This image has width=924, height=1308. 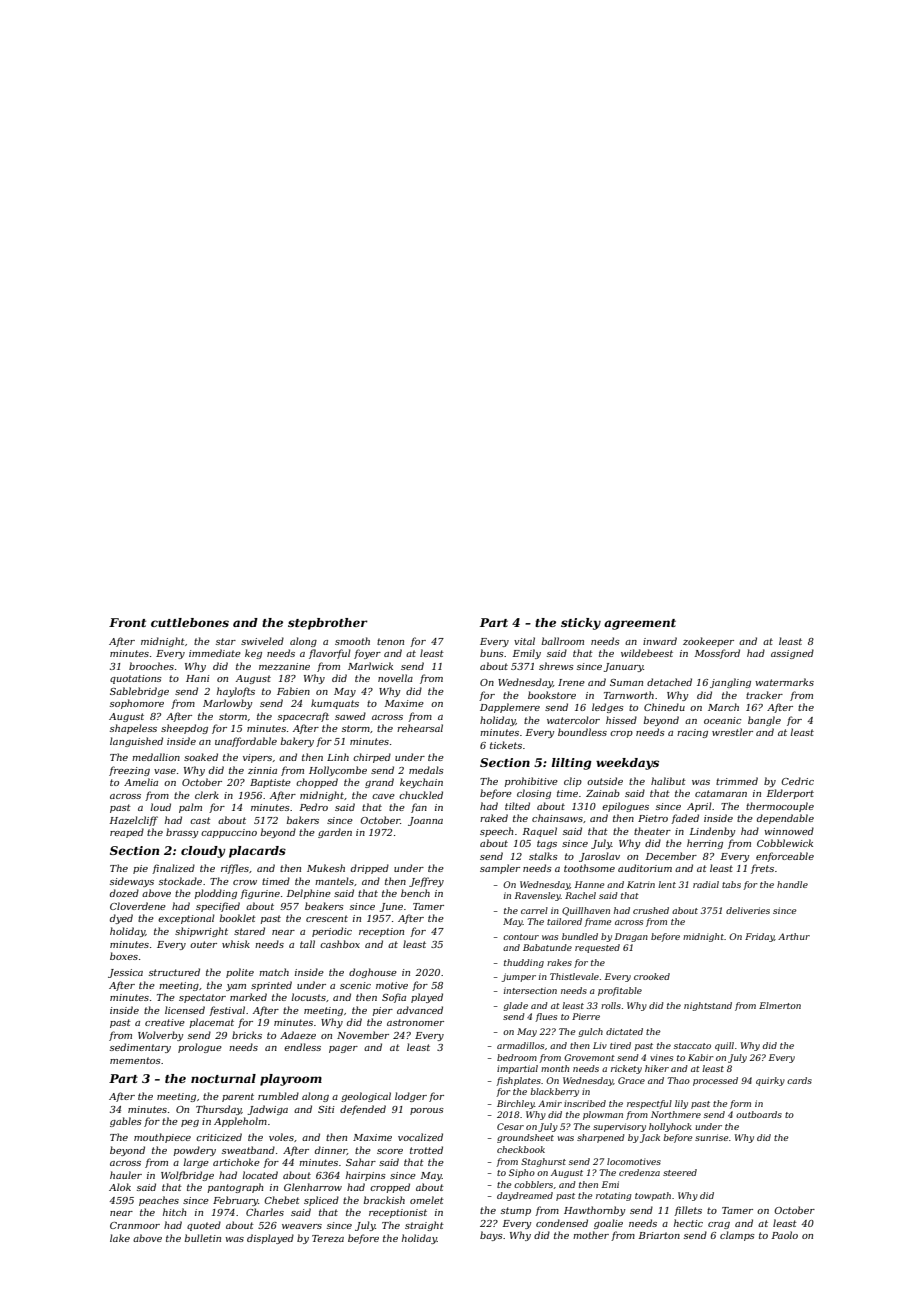 I want to click on doghouse, so click(x=373, y=973).
